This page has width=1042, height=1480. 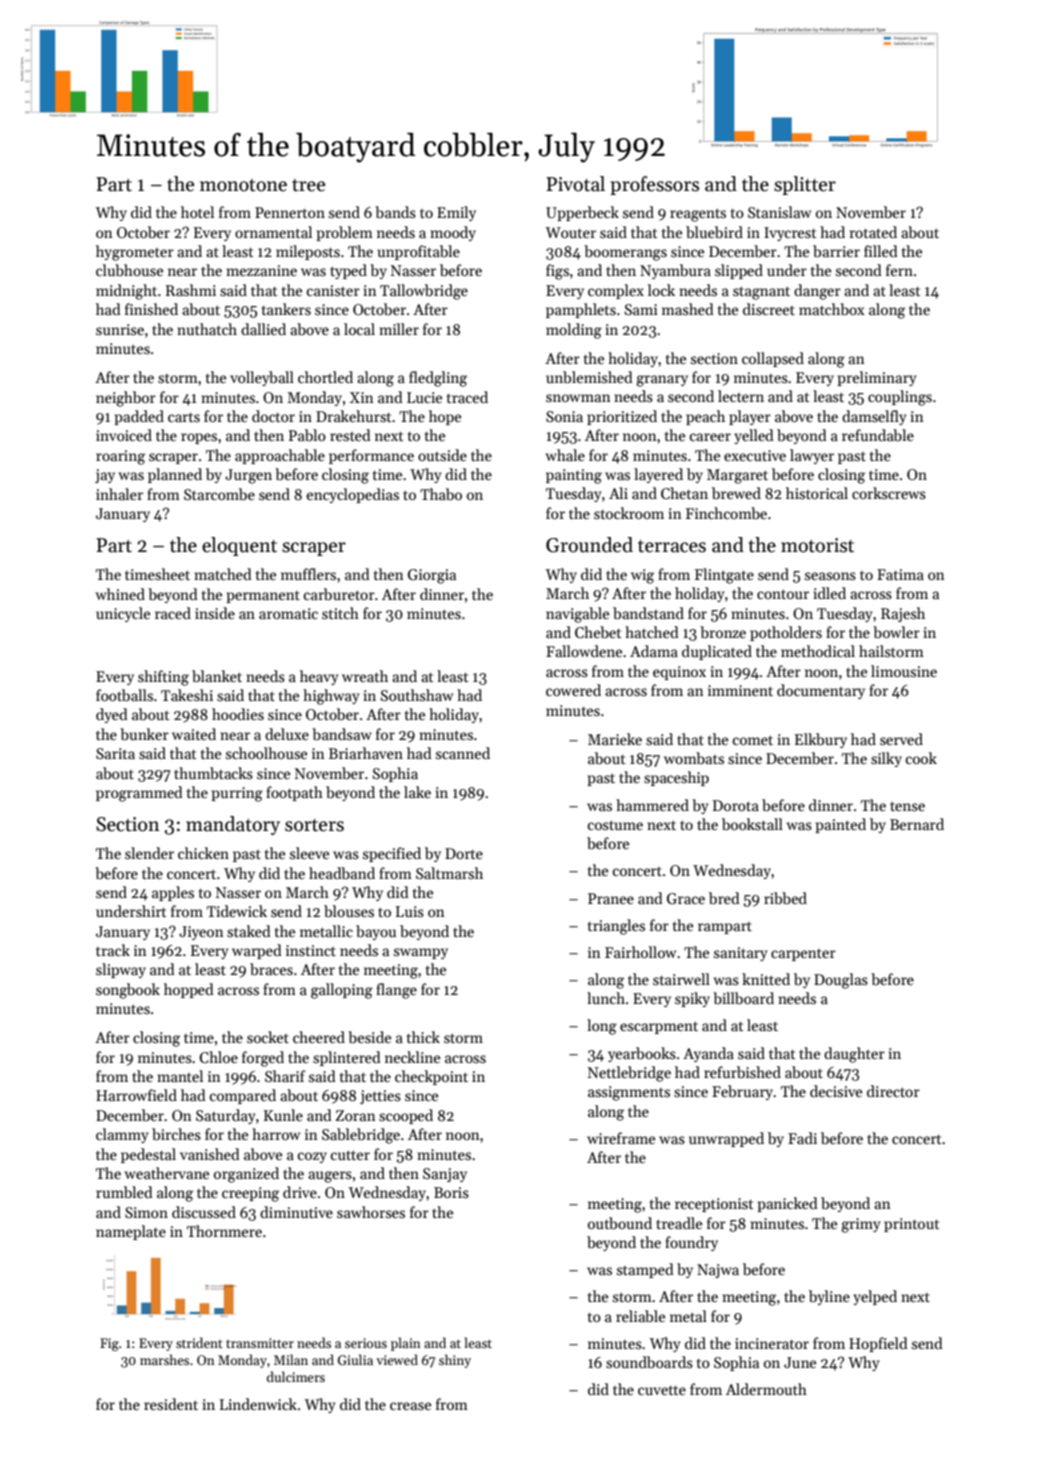 I want to click on sunrise, so click(x=120, y=329).
